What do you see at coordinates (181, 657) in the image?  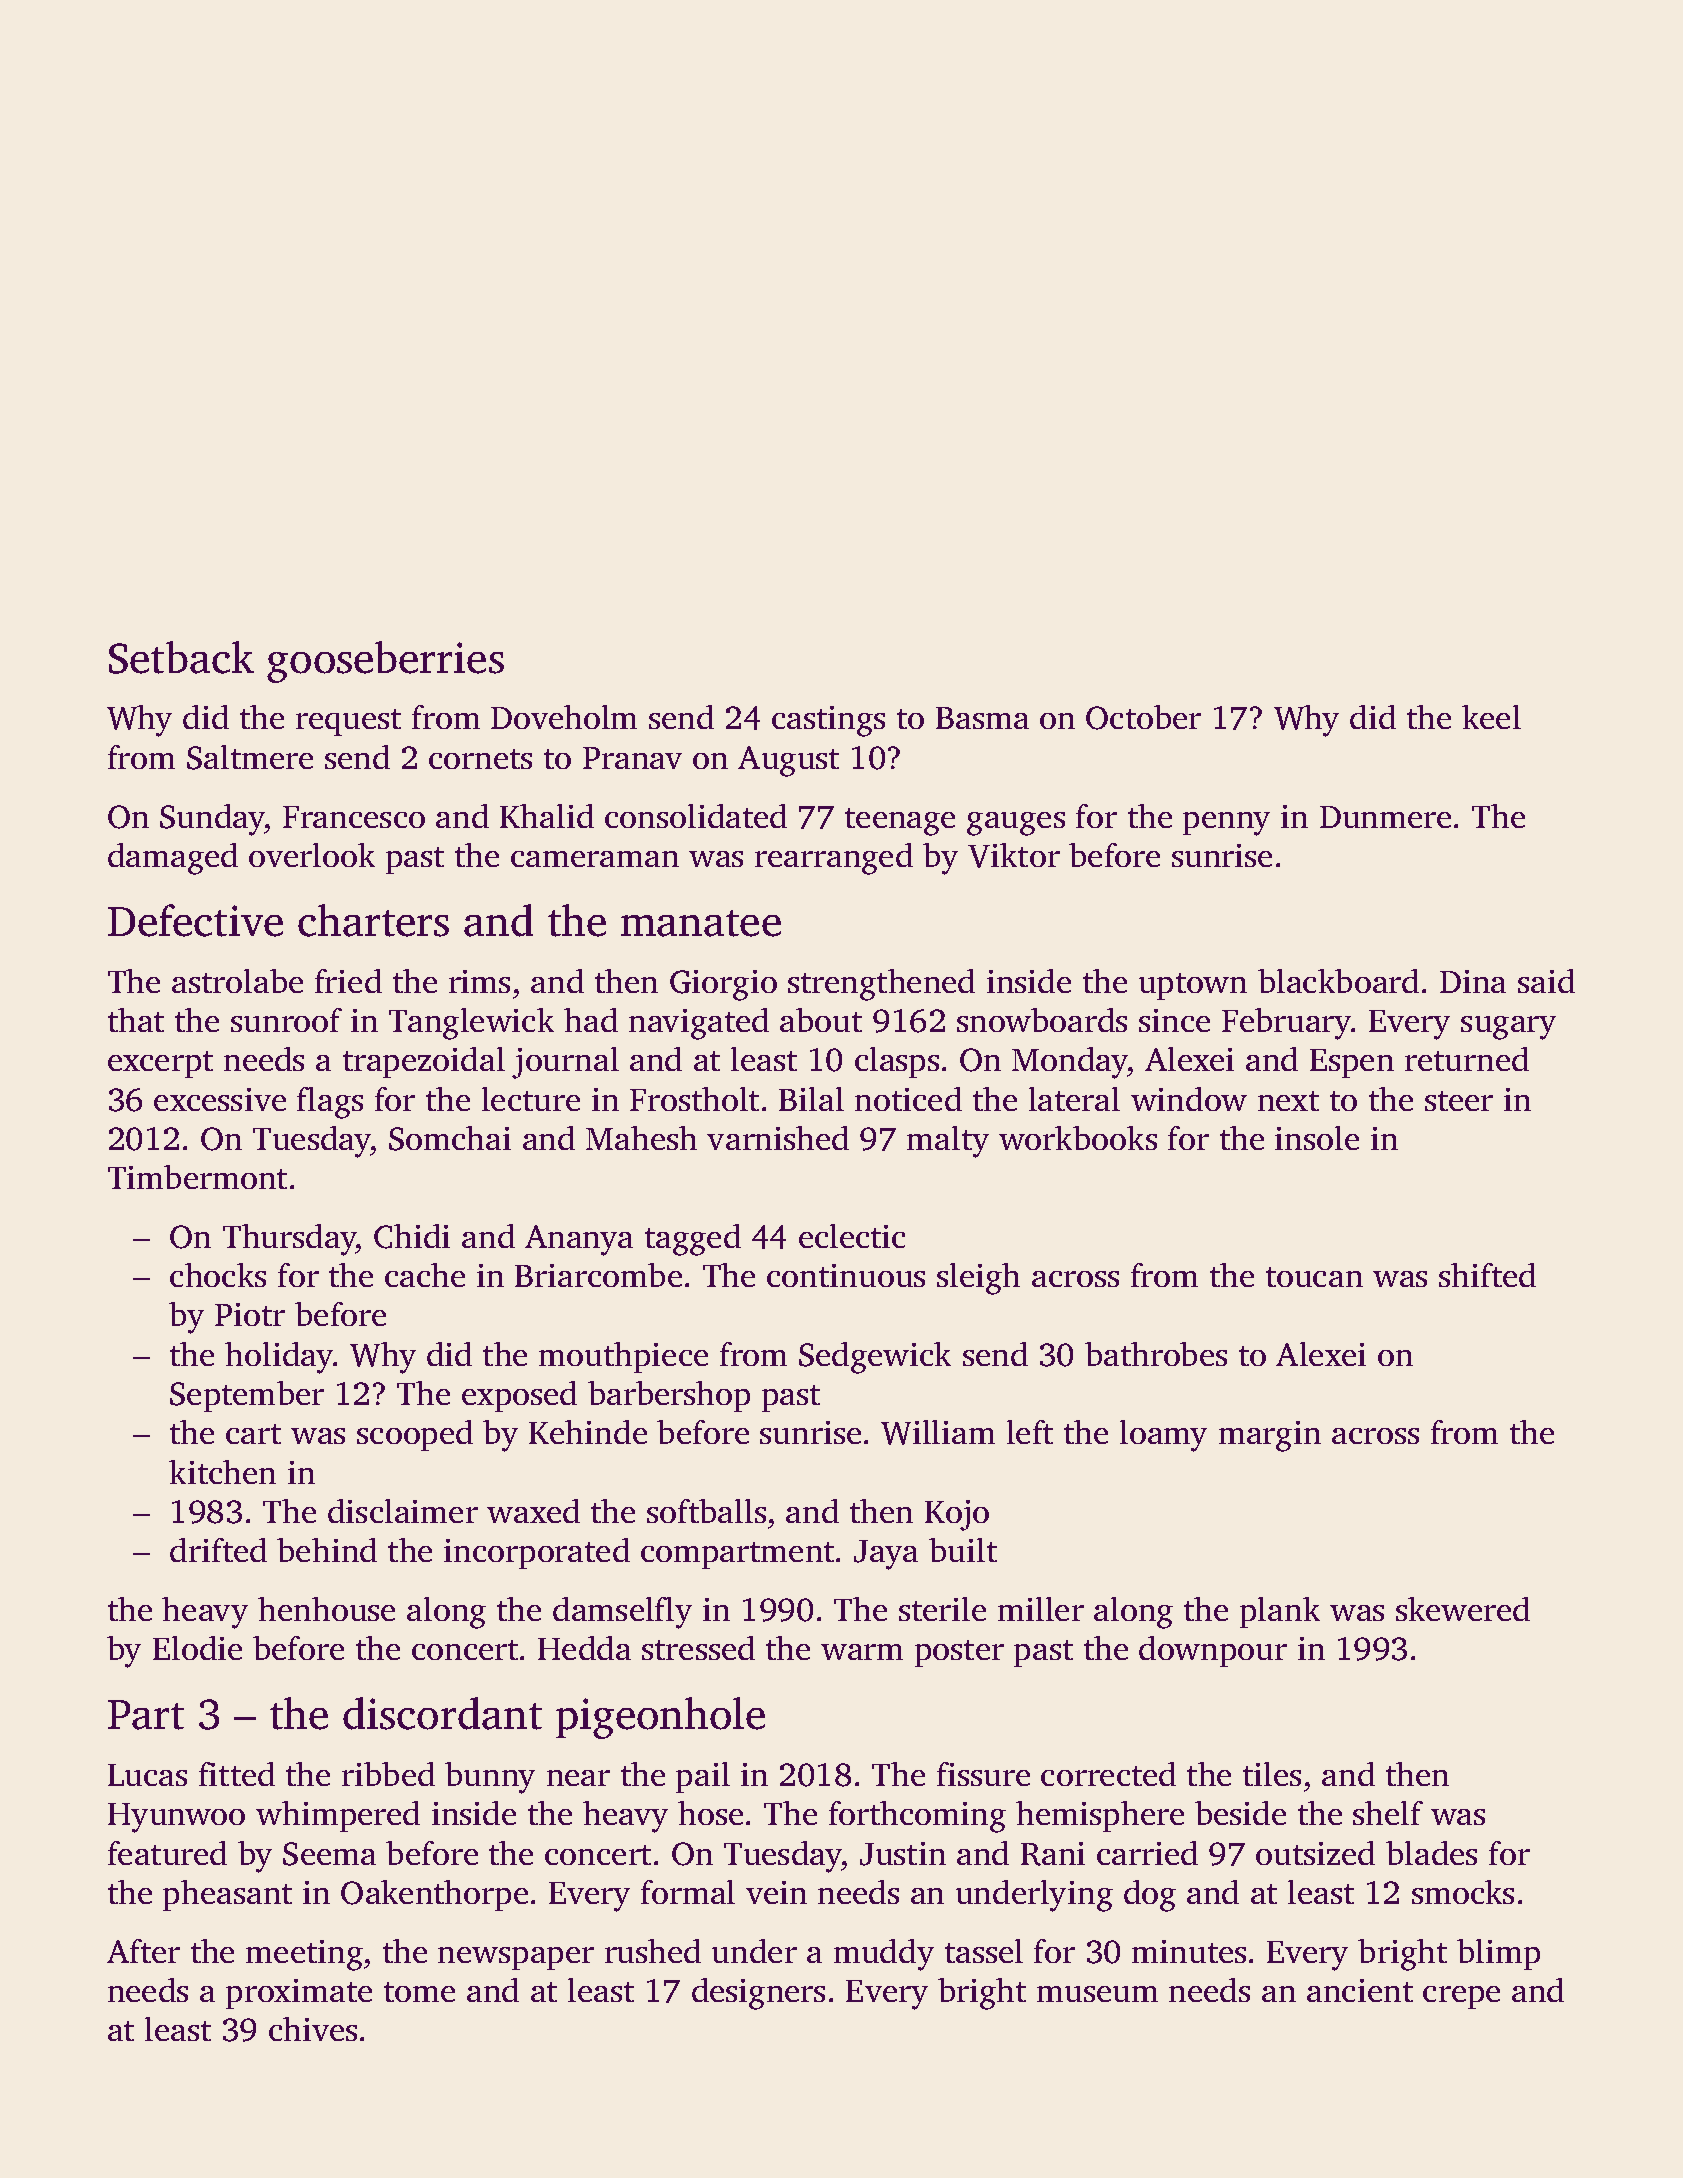 I see `Setback` at bounding box center [181, 657].
